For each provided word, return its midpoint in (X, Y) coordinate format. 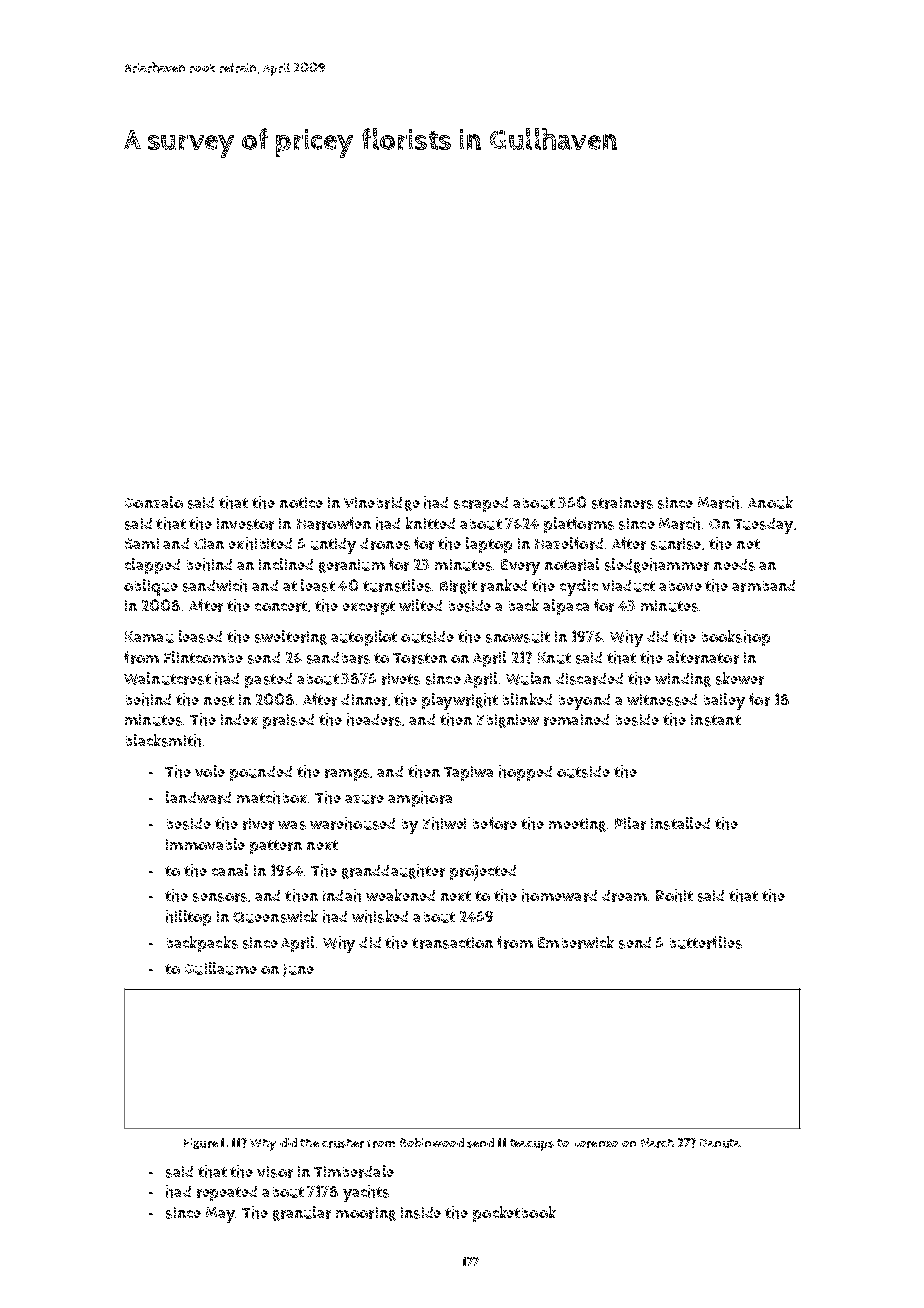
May (220, 1215)
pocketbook (514, 1214)
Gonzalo (154, 502)
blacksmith (163, 740)
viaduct (628, 586)
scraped (481, 504)
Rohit (674, 895)
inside (421, 1213)
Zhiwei (444, 823)
